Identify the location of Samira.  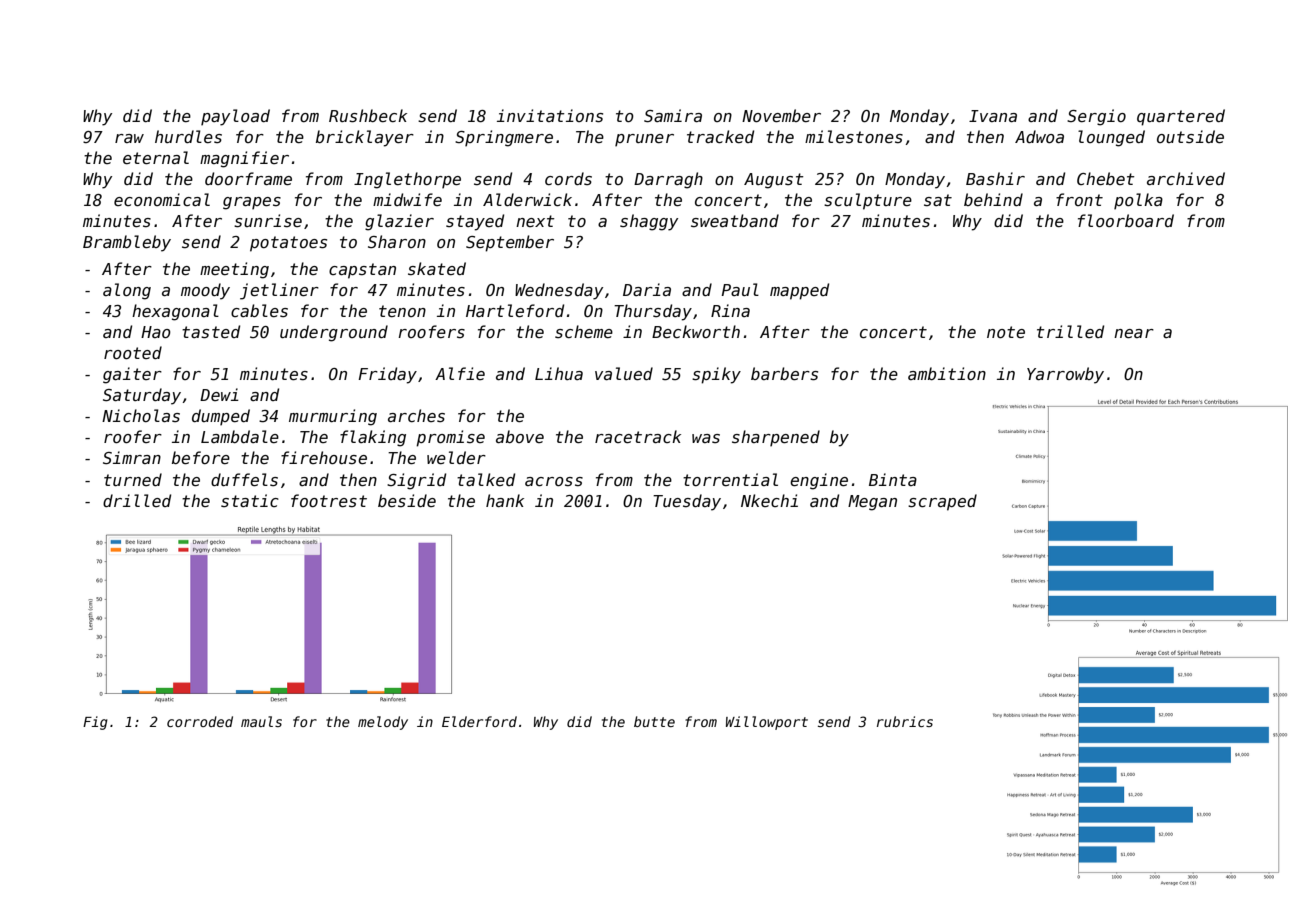
(673, 116).
